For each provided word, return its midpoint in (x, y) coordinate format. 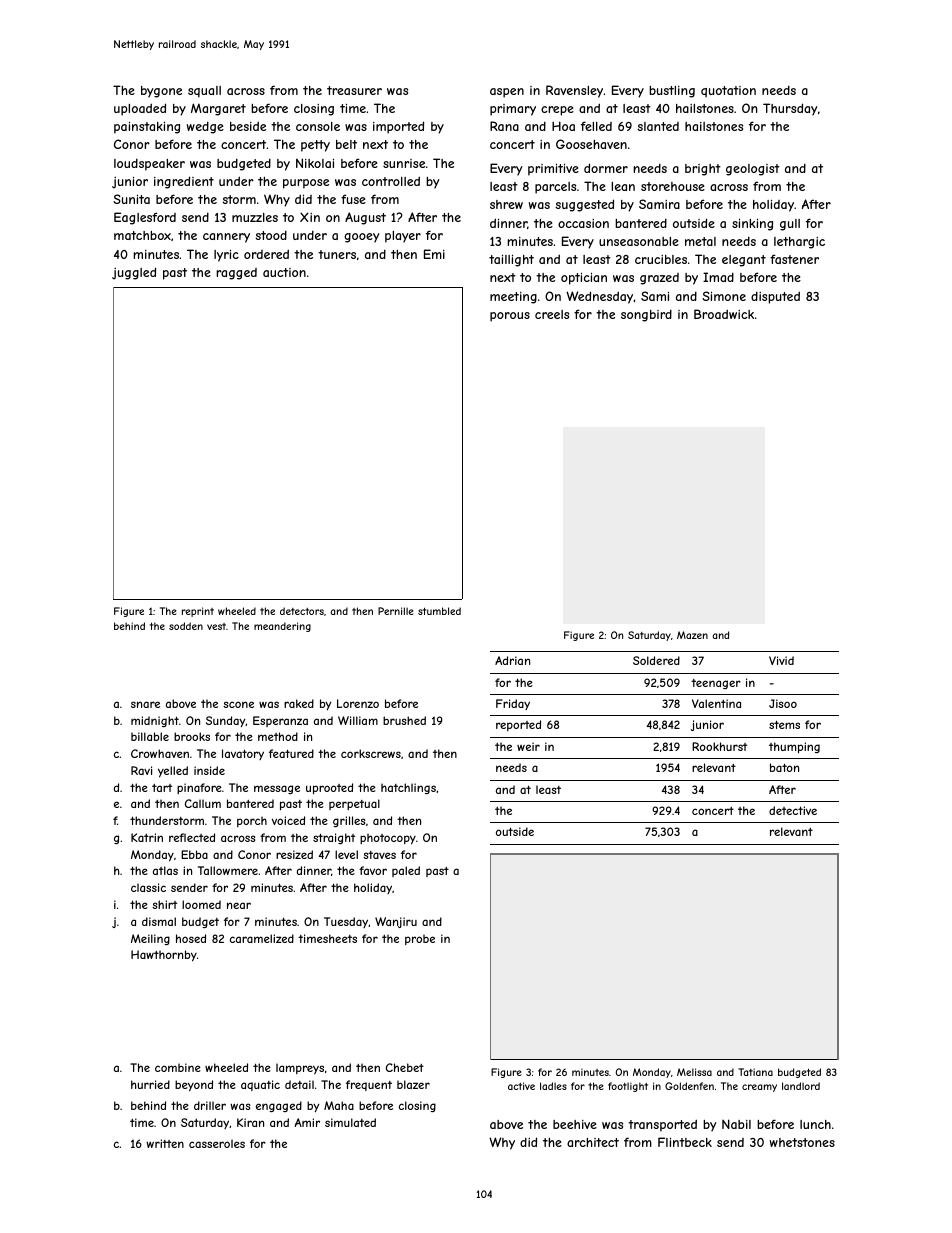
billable (150, 736)
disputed (775, 297)
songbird (646, 316)
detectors (302, 611)
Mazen (692, 635)
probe (420, 939)
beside (248, 126)
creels (552, 314)
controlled (391, 181)
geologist (753, 170)
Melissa (694, 1072)
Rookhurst (719, 746)
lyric (226, 256)
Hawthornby (164, 956)
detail (299, 1084)
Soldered (656, 660)
